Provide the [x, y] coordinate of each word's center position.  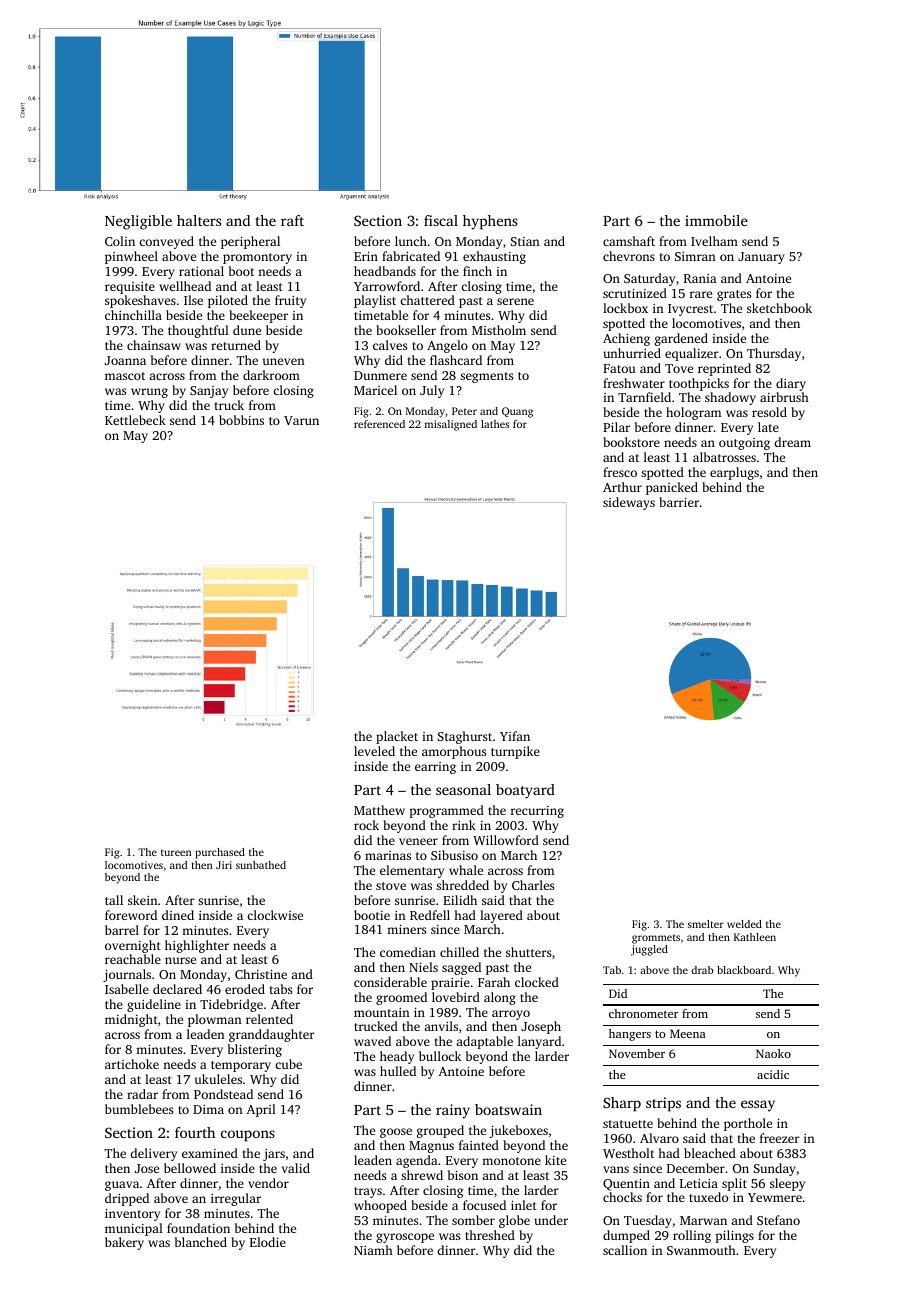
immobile [716, 220]
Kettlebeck [135, 420]
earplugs [734, 473]
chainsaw [154, 345]
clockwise [275, 915]
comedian [408, 952]
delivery [153, 1154]
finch [477, 271]
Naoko [773, 1053]
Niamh [373, 1250]
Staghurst [465, 737]
